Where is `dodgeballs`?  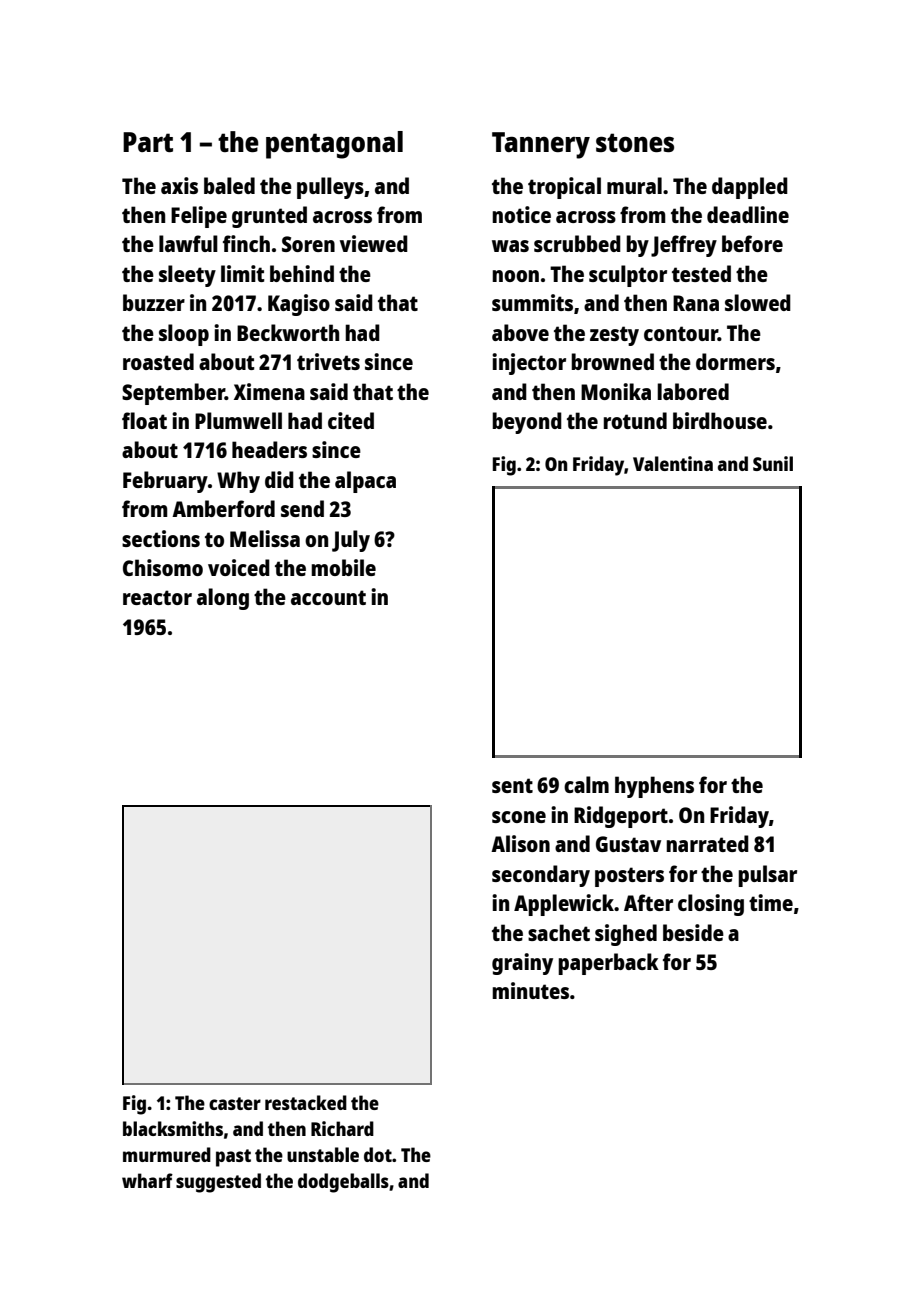
dodgeballs is located at coordinates (343, 1183).
